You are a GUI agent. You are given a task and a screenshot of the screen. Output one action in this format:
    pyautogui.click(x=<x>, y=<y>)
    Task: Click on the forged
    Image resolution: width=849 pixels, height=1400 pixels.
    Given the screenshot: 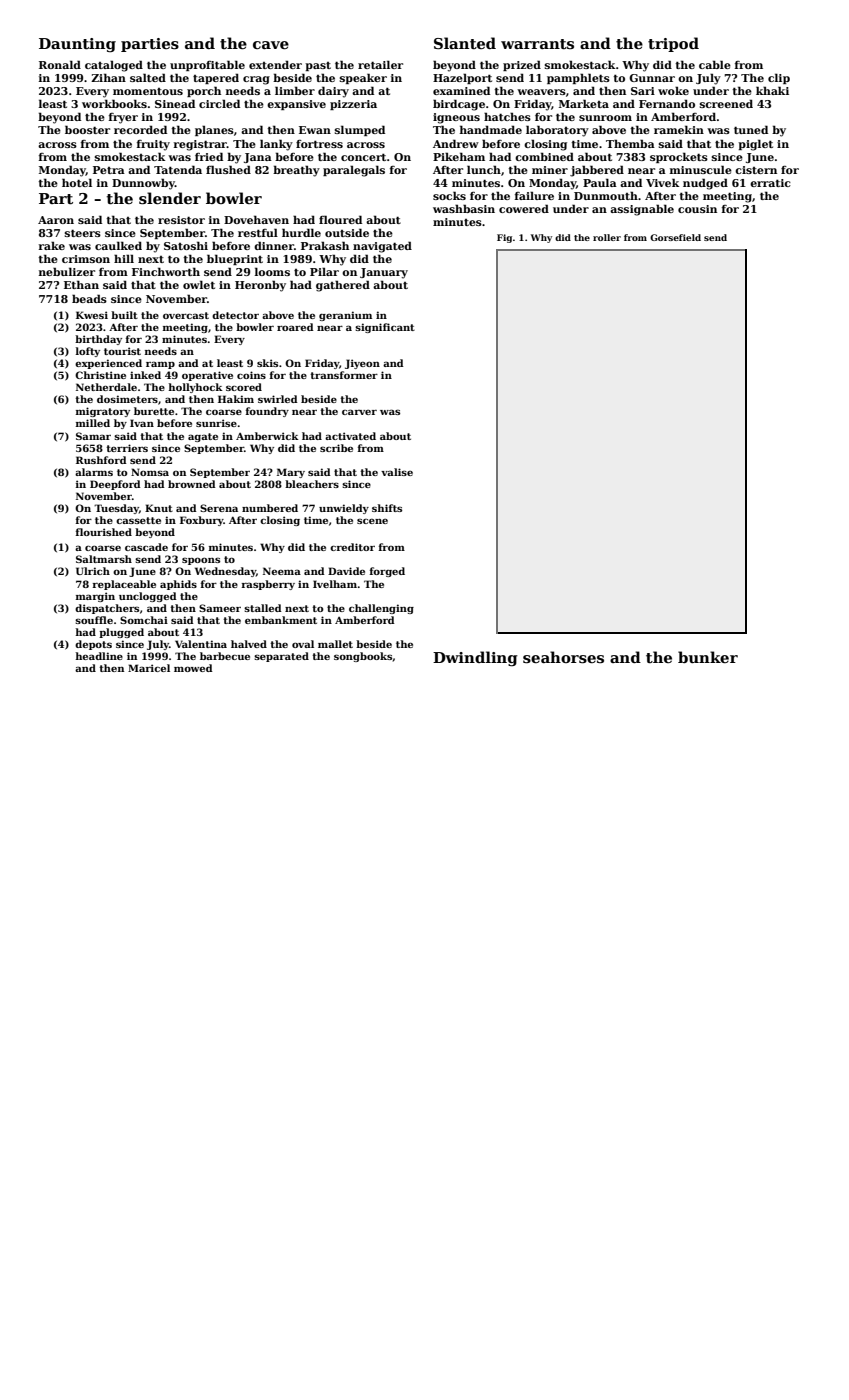 What is the action you would take?
    pyautogui.click(x=387, y=572)
